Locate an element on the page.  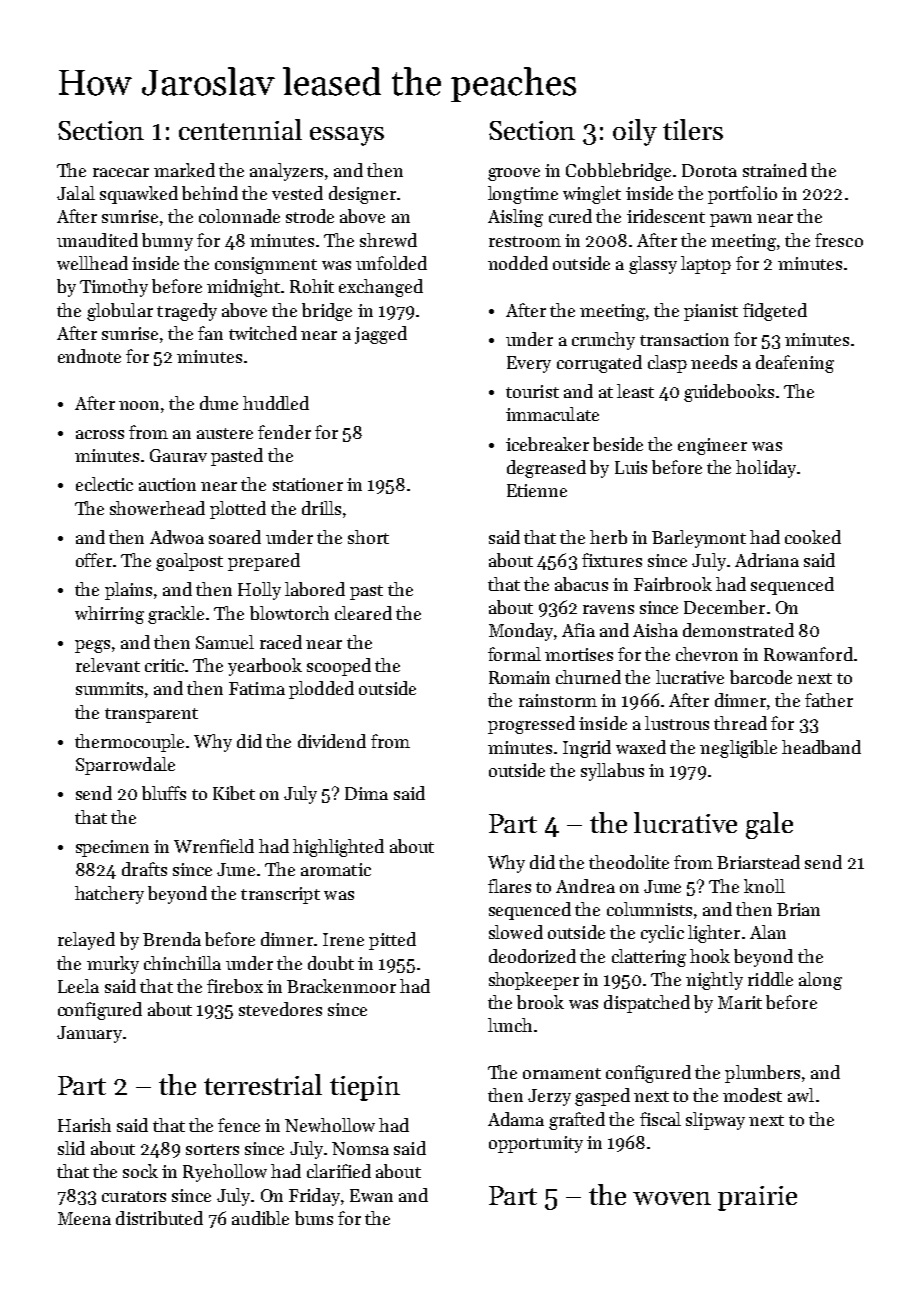
December is located at coordinates (724, 607).
